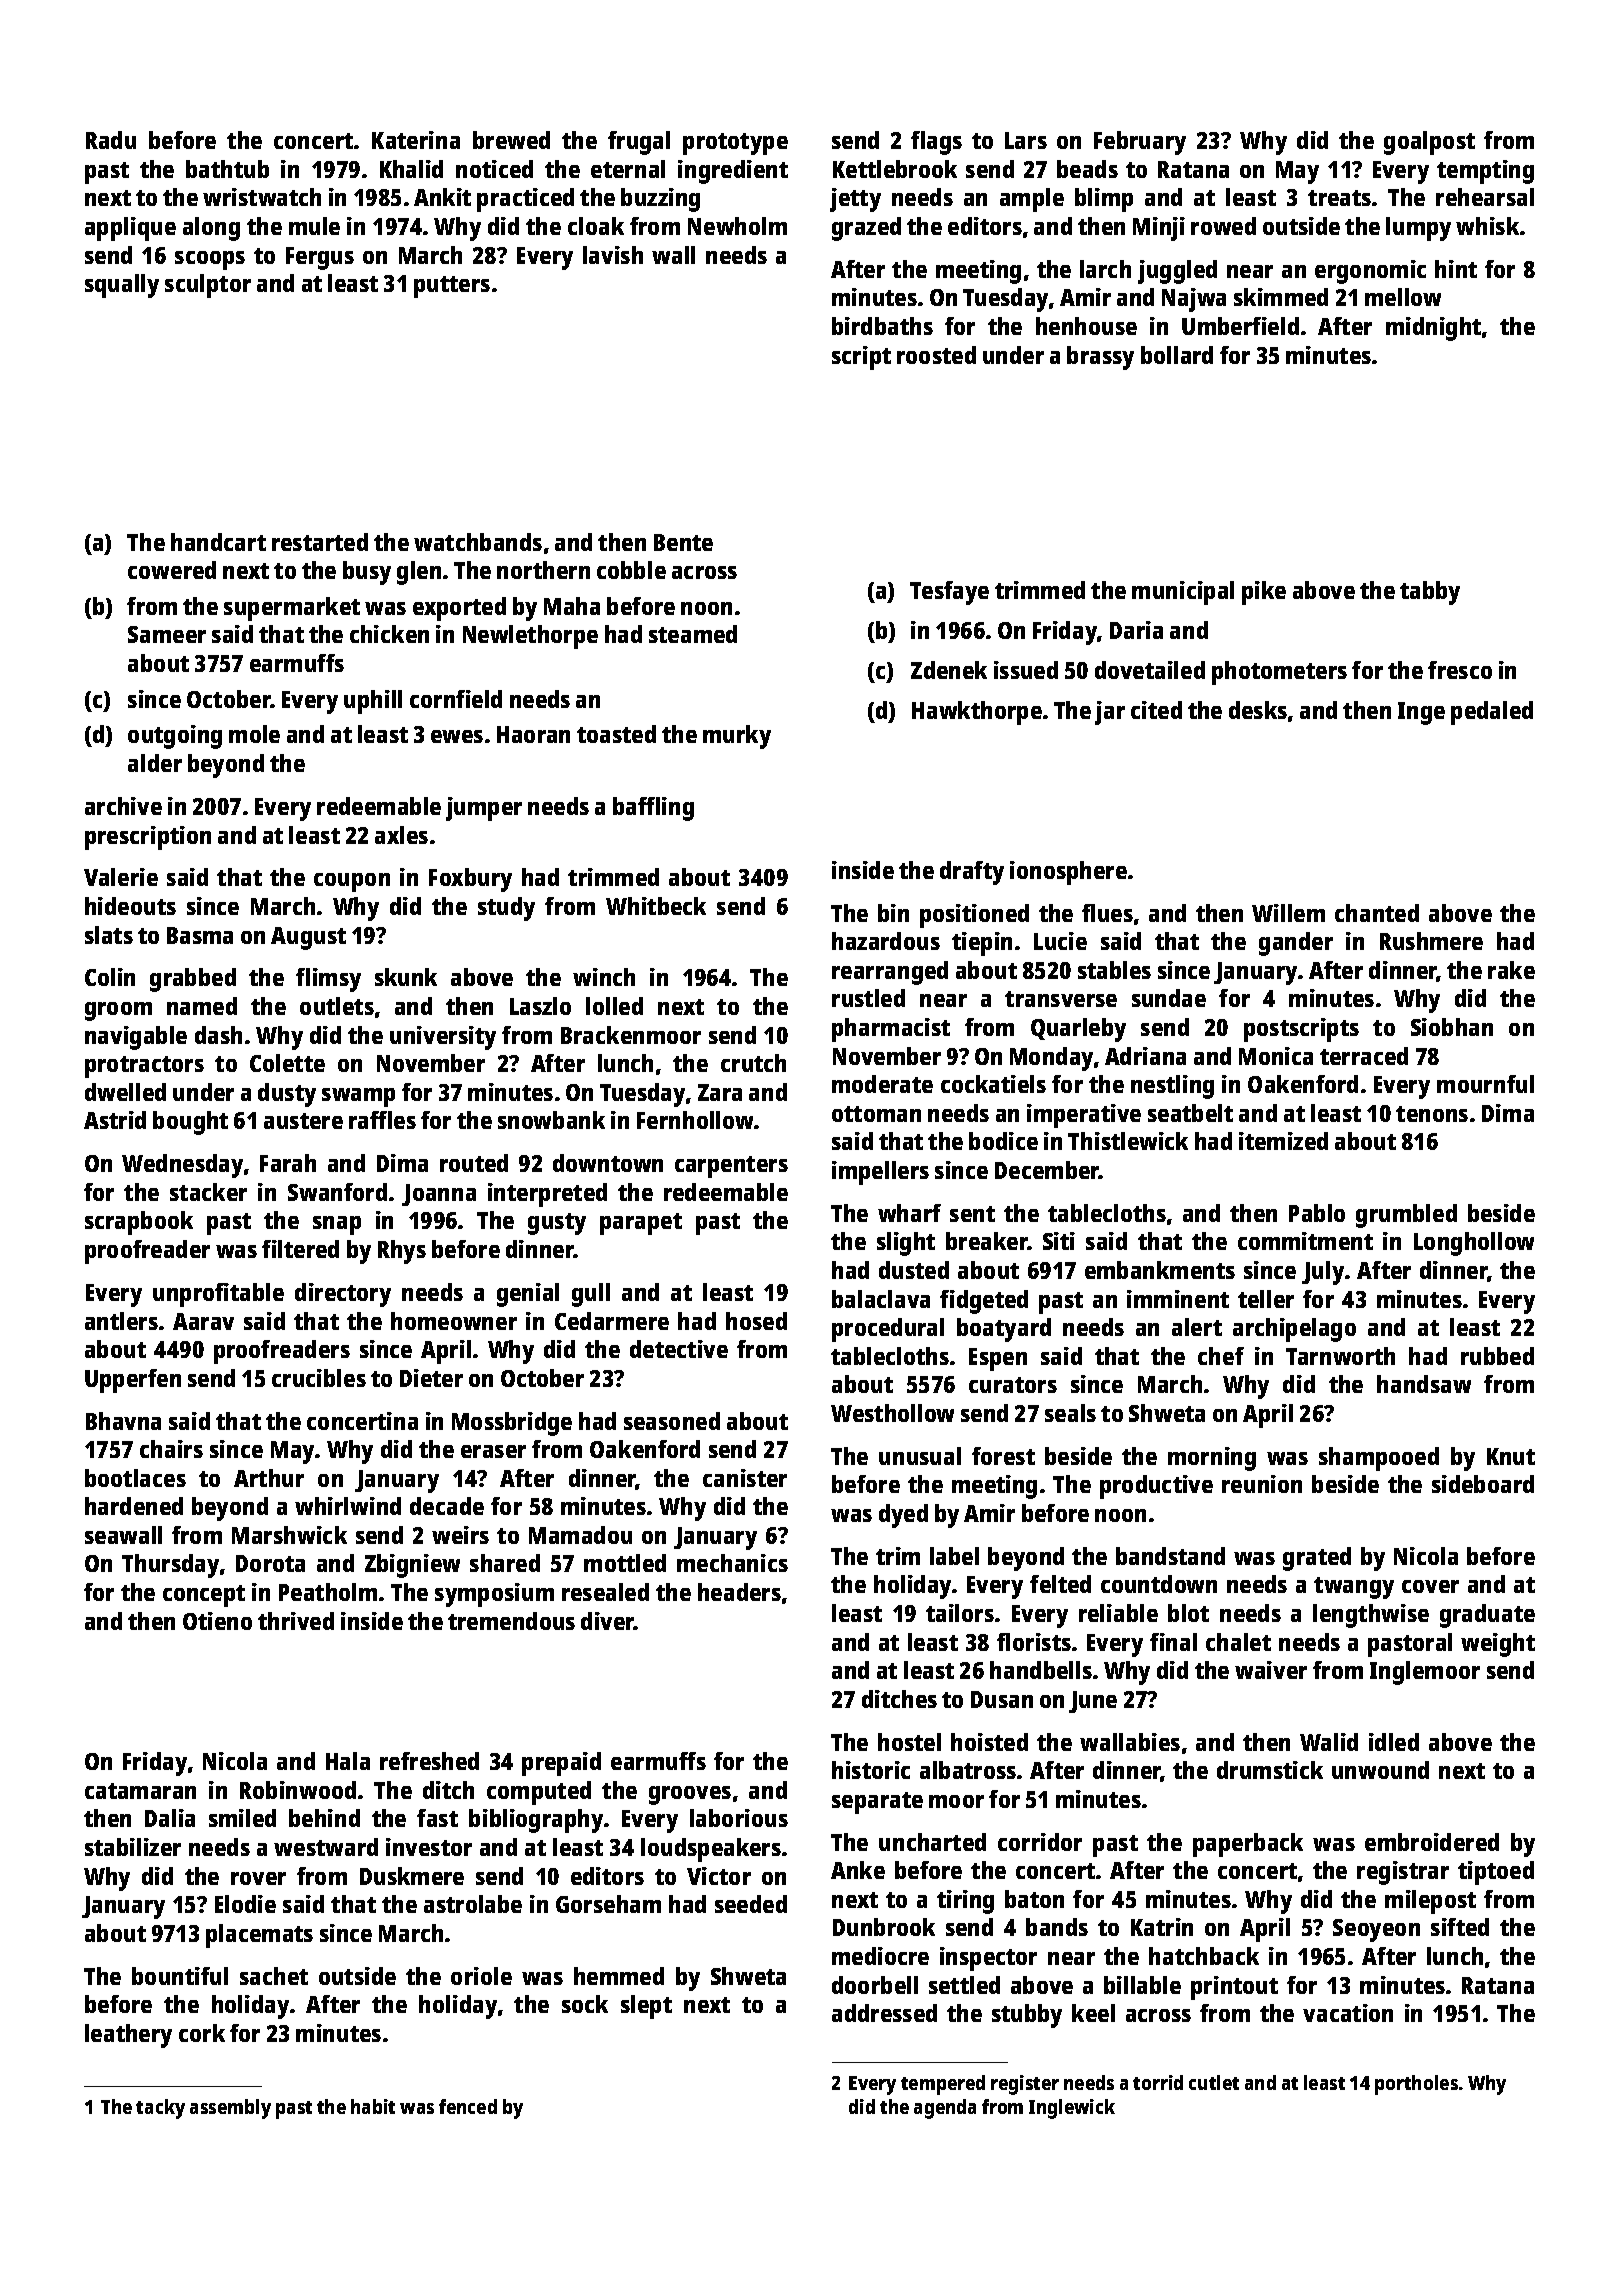 Image resolution: width=1620 pixels, height=2292 pixels. I want to click on Farah, so click(288, 1163).
